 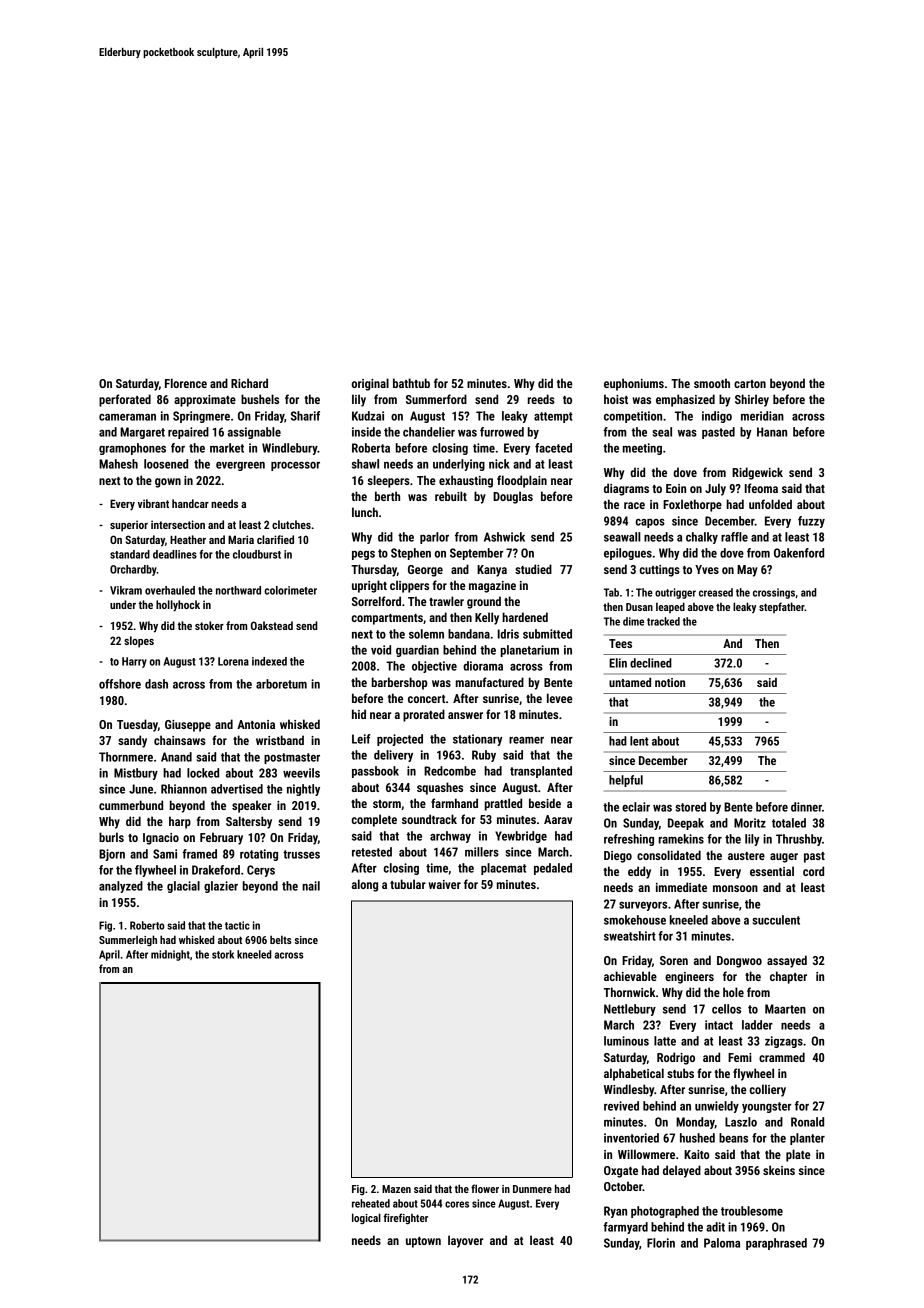 I want to click on dash, so click(x=156, y=684).
